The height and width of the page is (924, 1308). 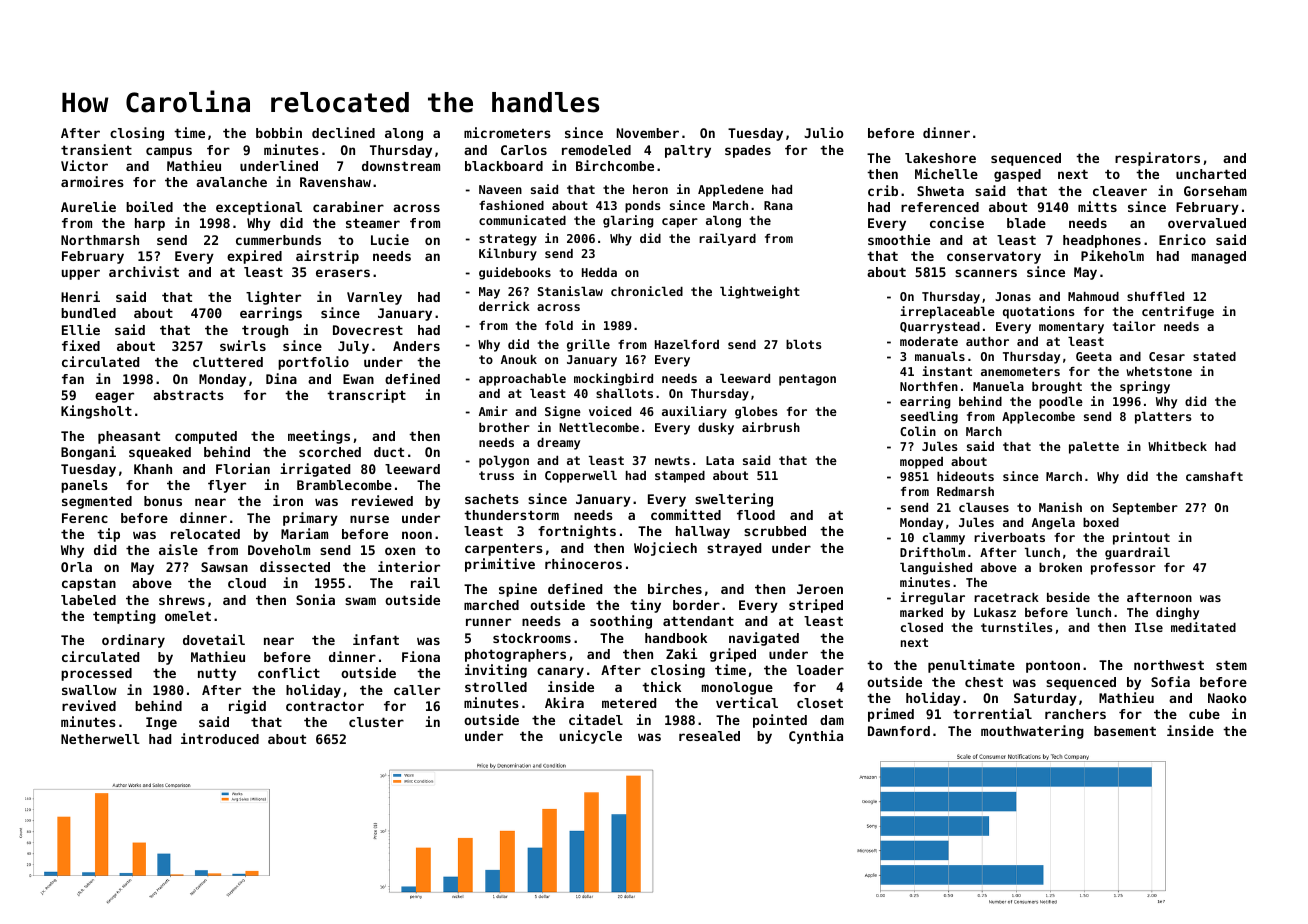 What do you see at coordinates (643, 207) in the page?
I see `ponds` at bounding box center [643, 207].
